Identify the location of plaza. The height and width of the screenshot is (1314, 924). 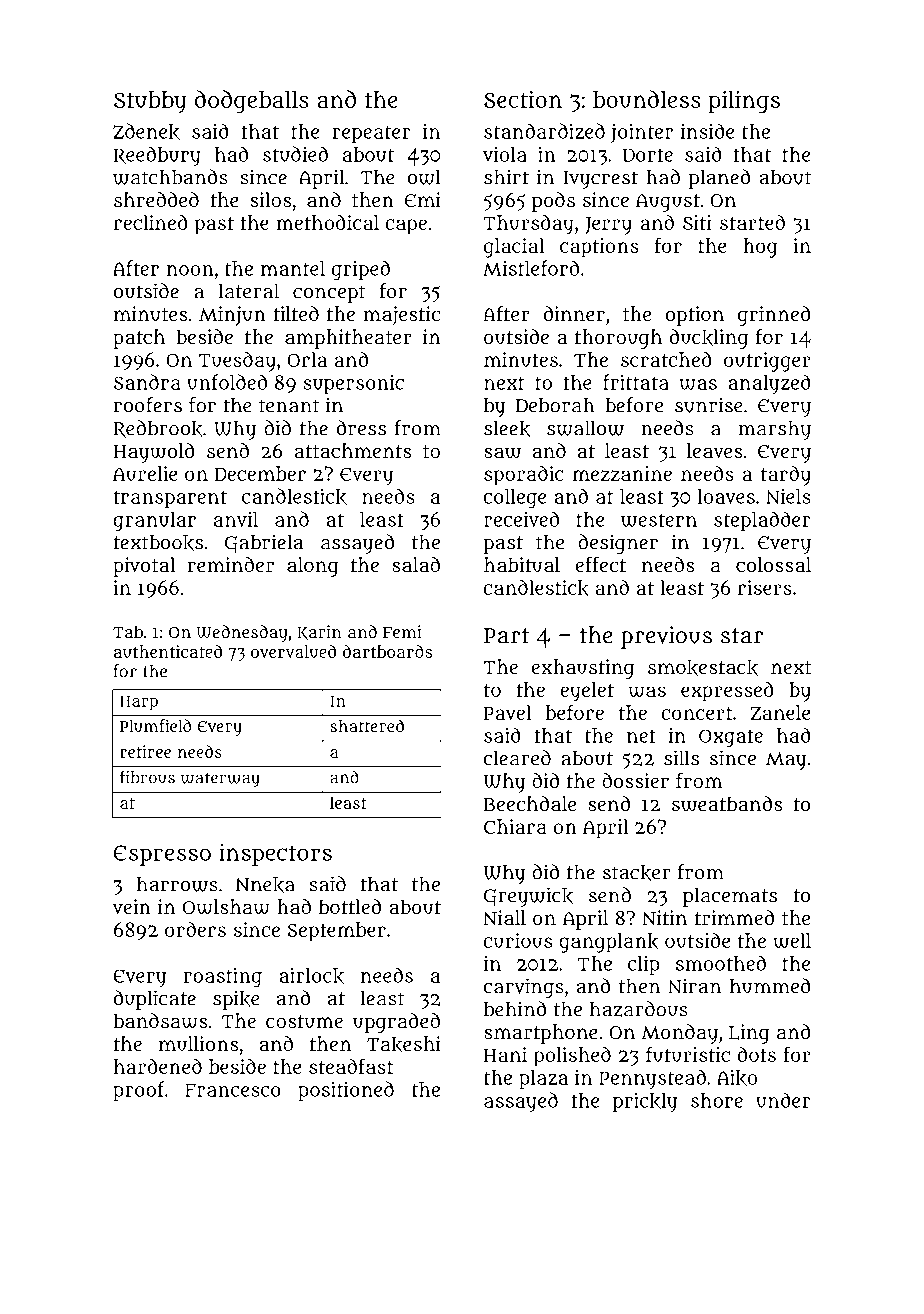
(543, 1079).
